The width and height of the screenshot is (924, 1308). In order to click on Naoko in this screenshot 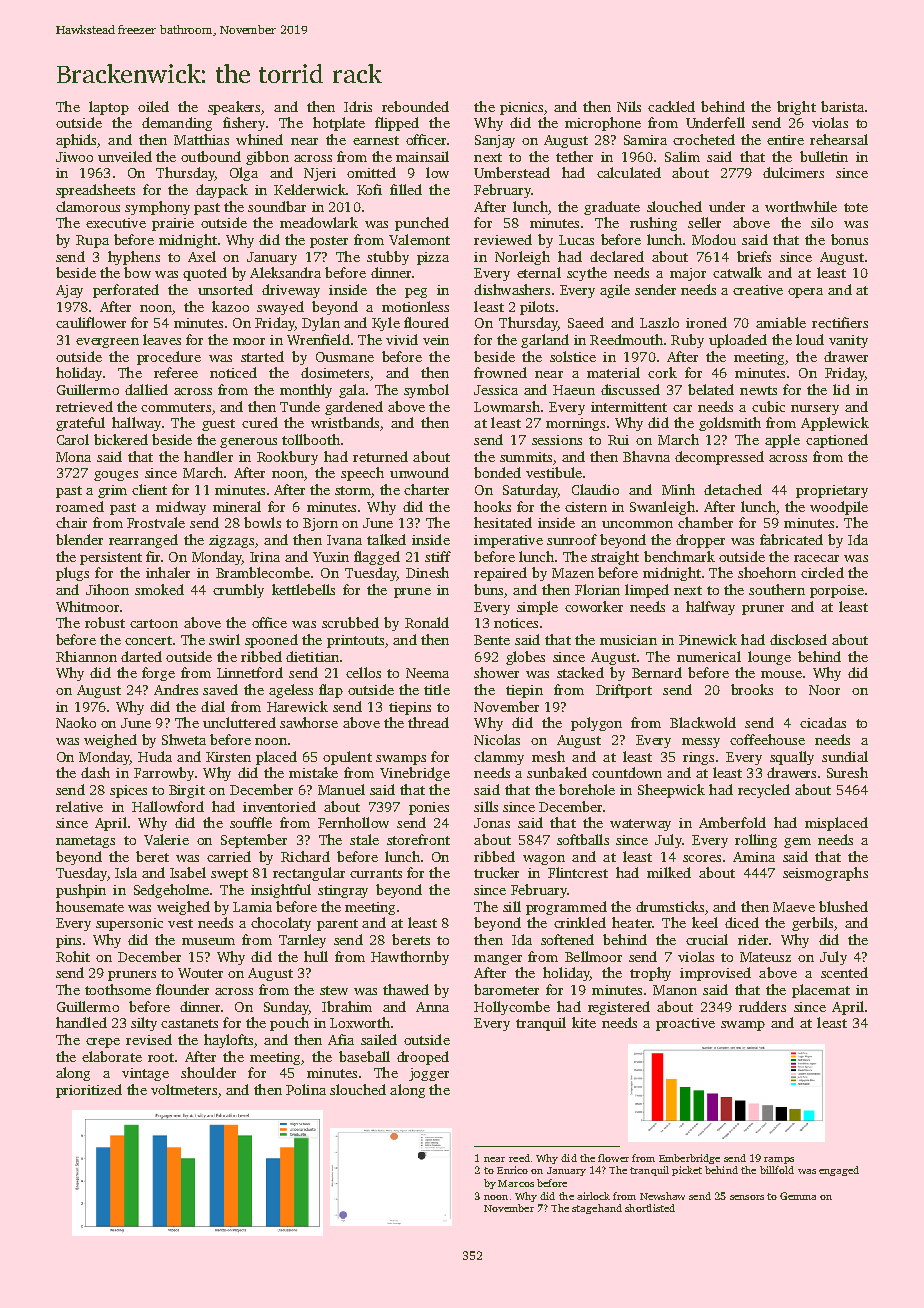, I will do `click(76, 722)`.
